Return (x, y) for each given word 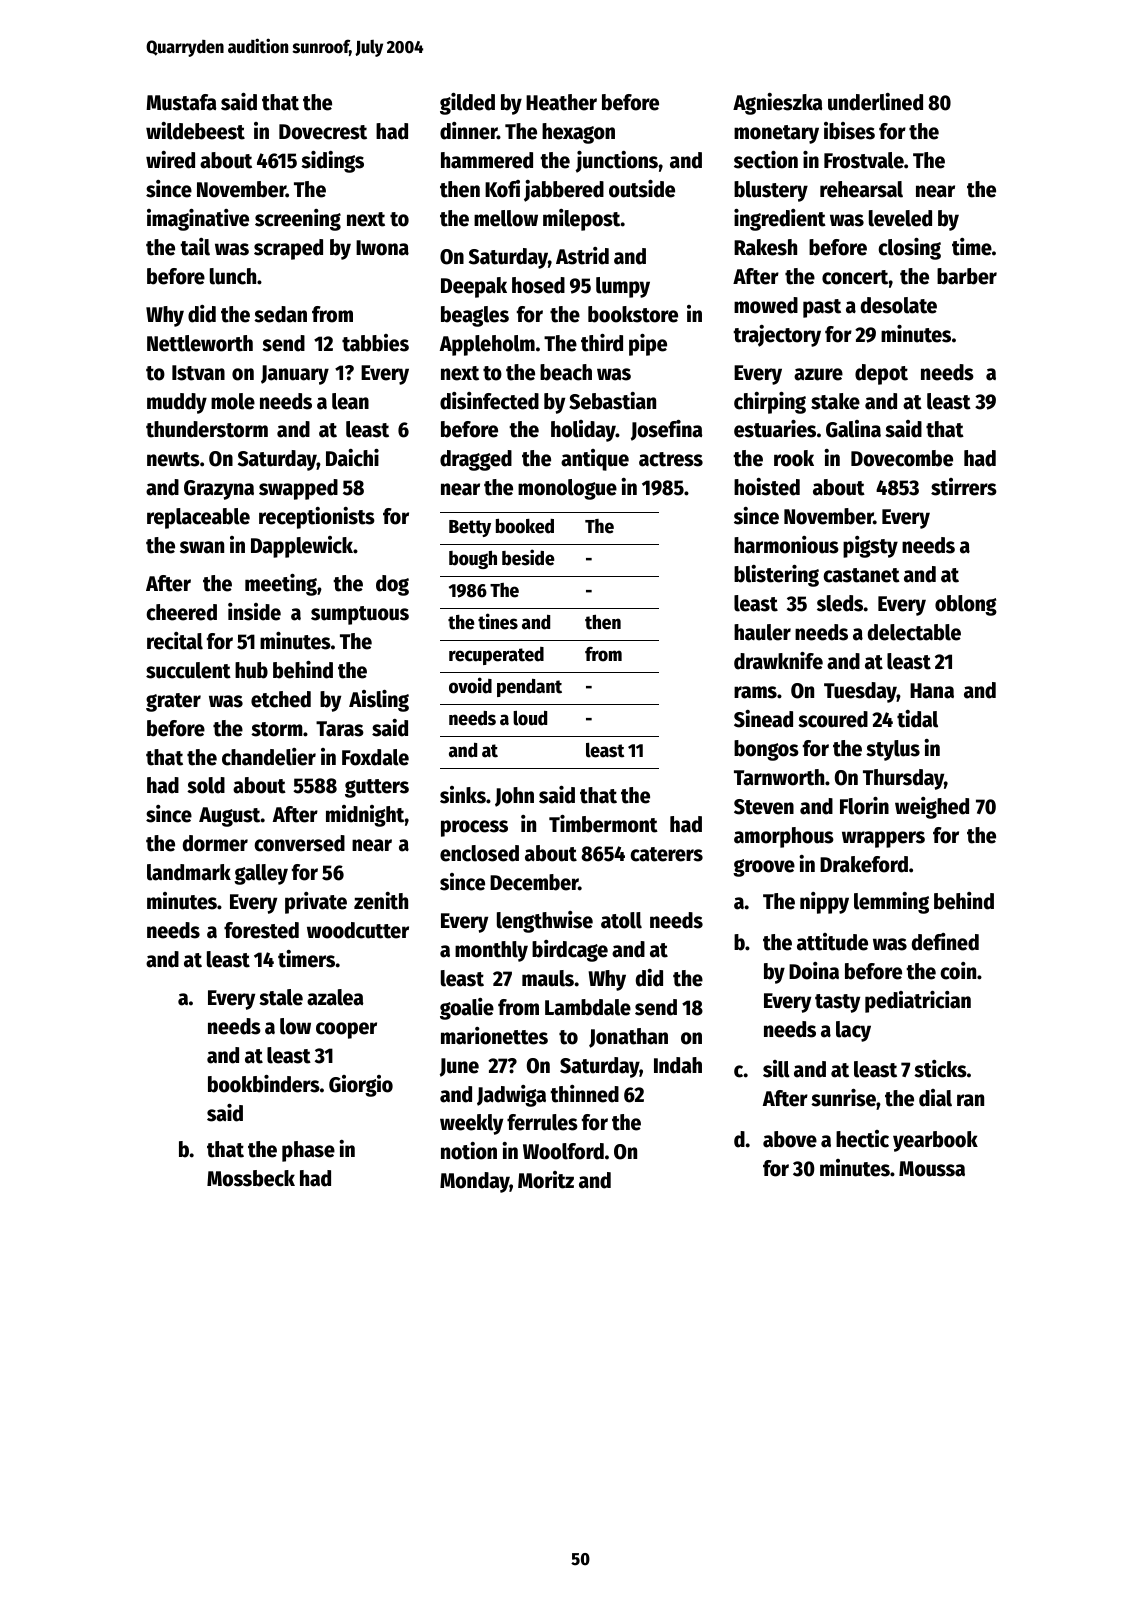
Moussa (932, 1169)
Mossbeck (251, 1178)
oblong (966, 605)
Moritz (546, 1180)
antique (595, 460)
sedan (280, 314)
